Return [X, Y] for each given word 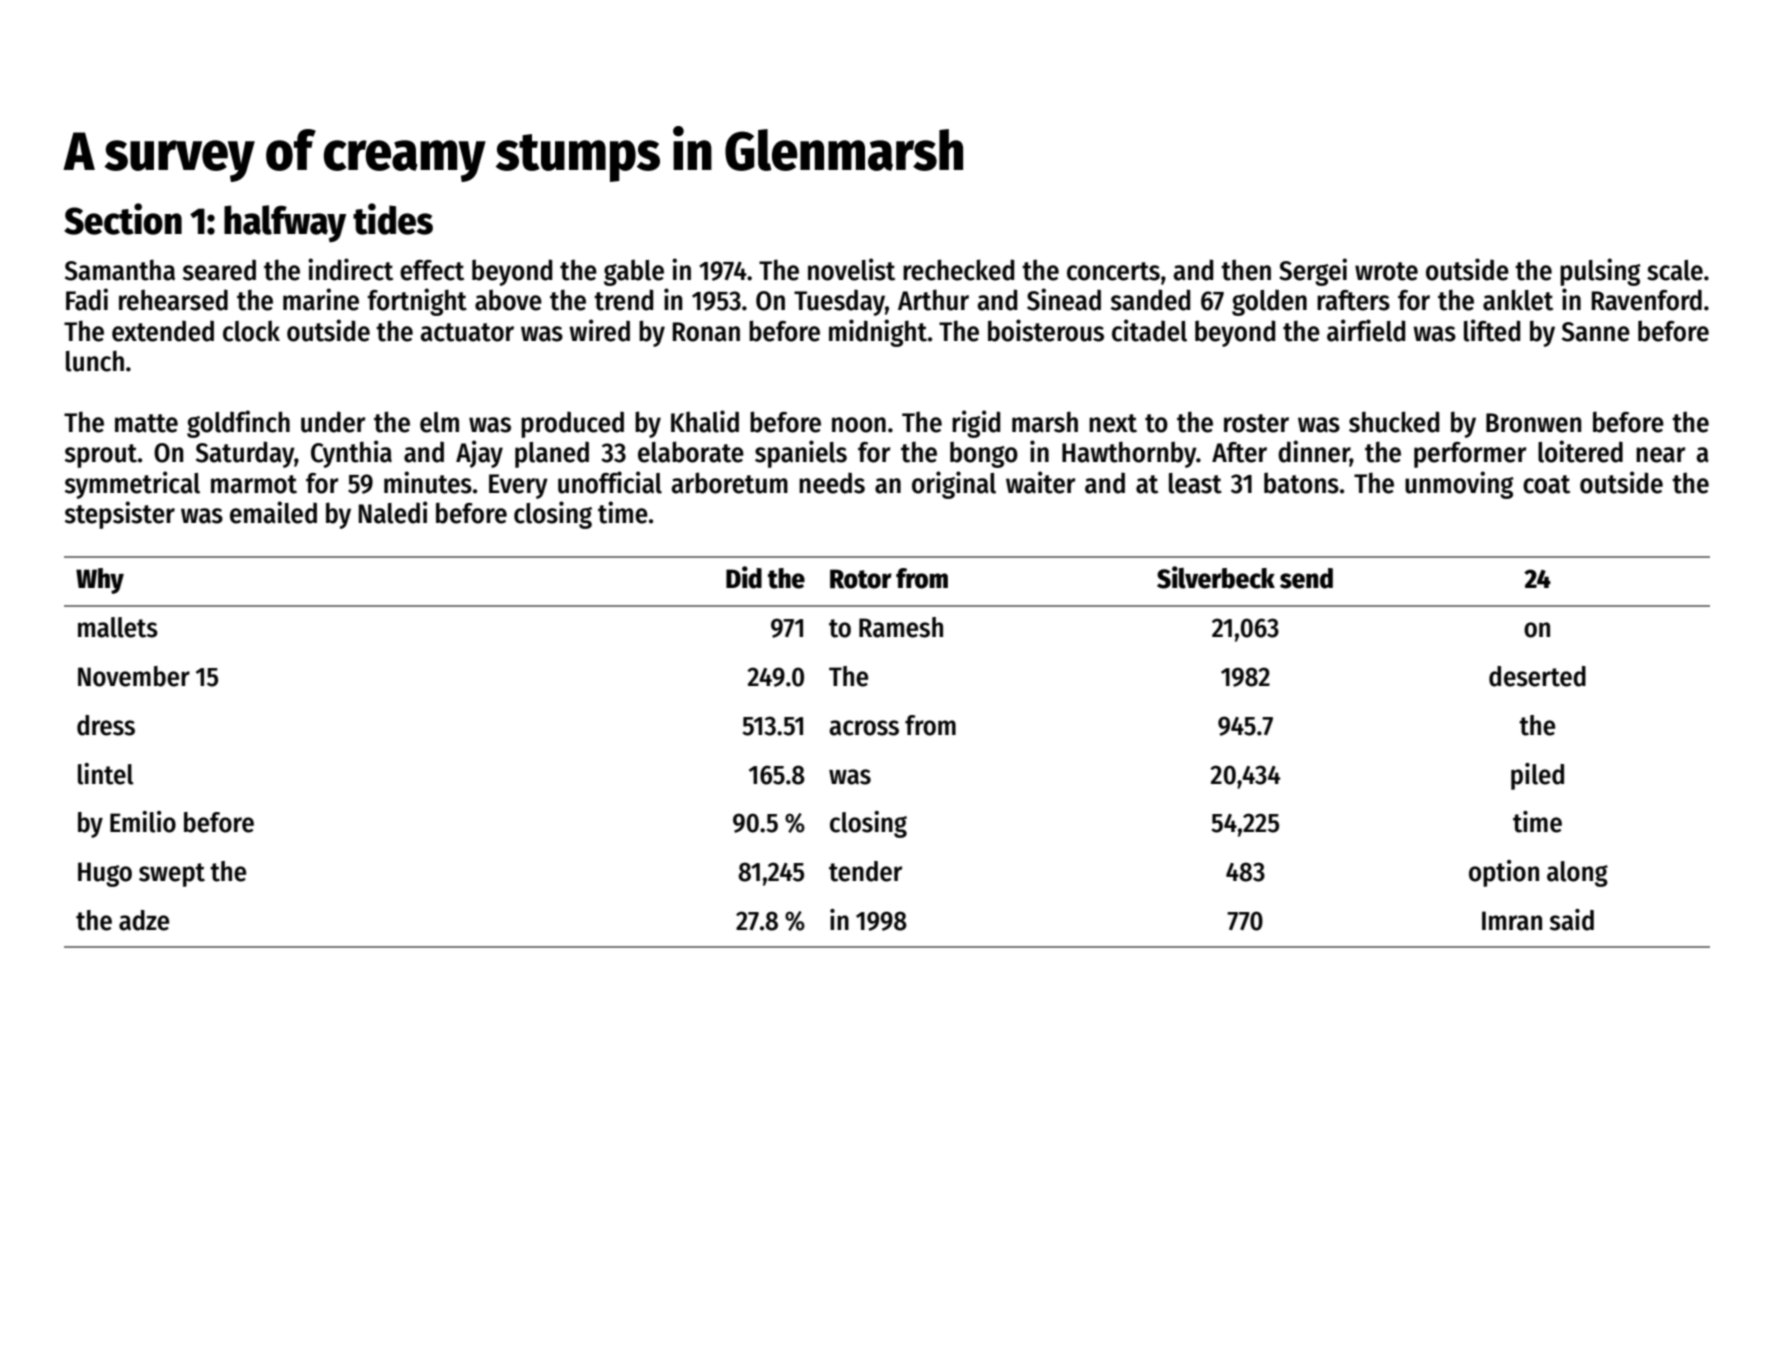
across [864, 728]
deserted [1537, 676]
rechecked [958, 270]
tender [865, 871]
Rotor [861, 579]
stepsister [120, 515]
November [134, 676]
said [1572, 920]
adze [144, 920]
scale [1675, 270]
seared [219, 270]
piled [1537, 776]
